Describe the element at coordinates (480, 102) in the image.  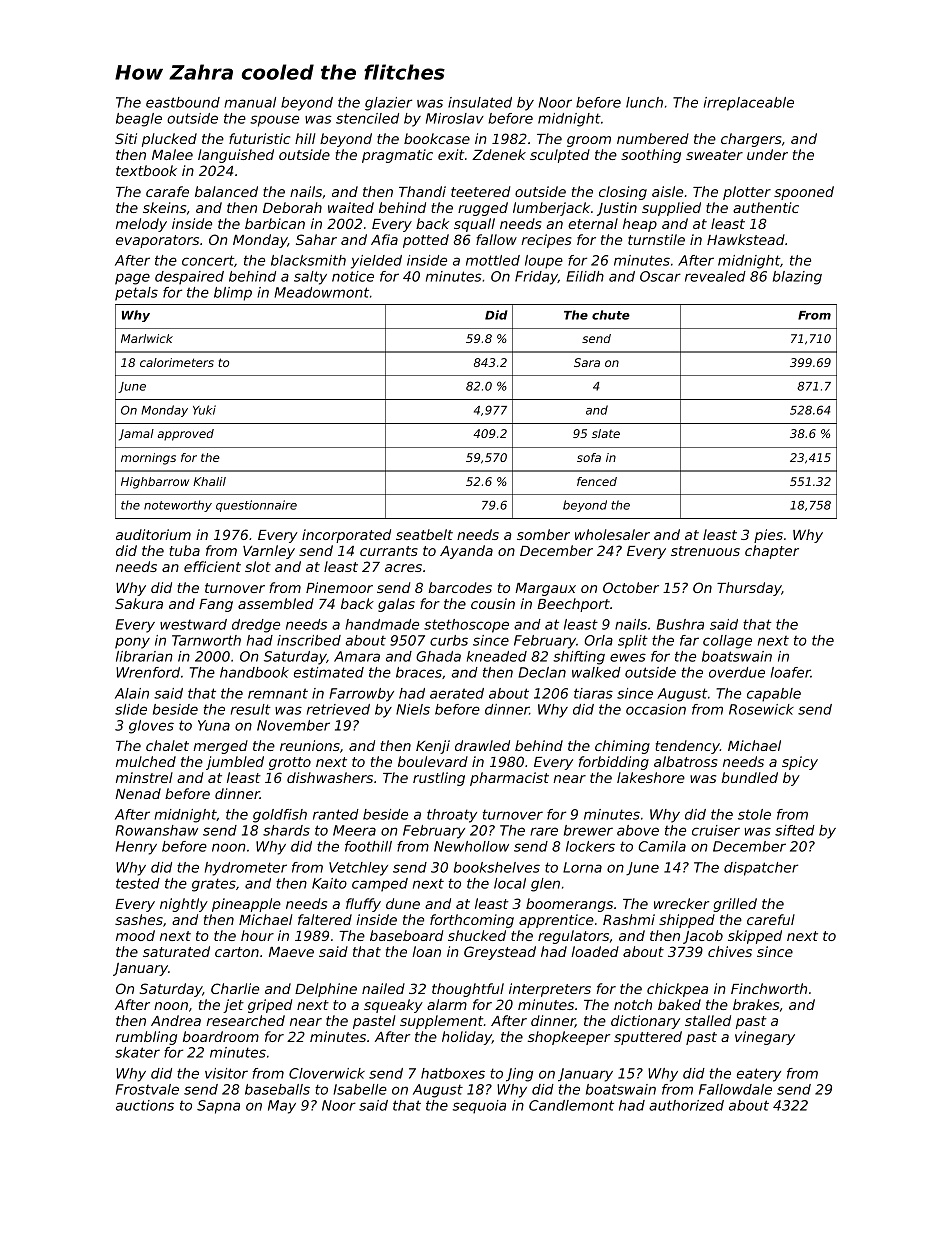
I see `insulated` at that location.
